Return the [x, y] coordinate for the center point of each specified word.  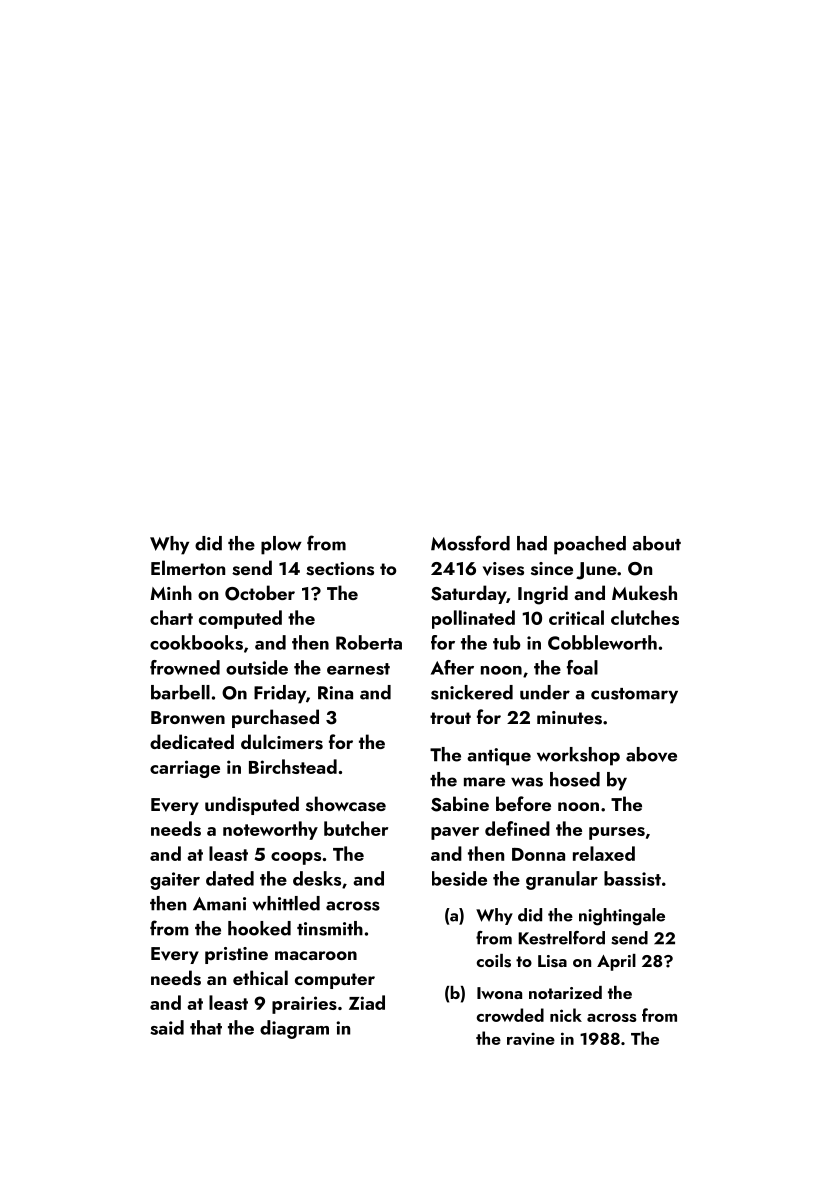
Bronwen [188, 717]
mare [484, 782]
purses [617, 833]
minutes [569, 718]
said [167, 1027]
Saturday [468, 594]
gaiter [175, 881]
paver [455, 833]
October [260, 593]
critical [576, 617]
